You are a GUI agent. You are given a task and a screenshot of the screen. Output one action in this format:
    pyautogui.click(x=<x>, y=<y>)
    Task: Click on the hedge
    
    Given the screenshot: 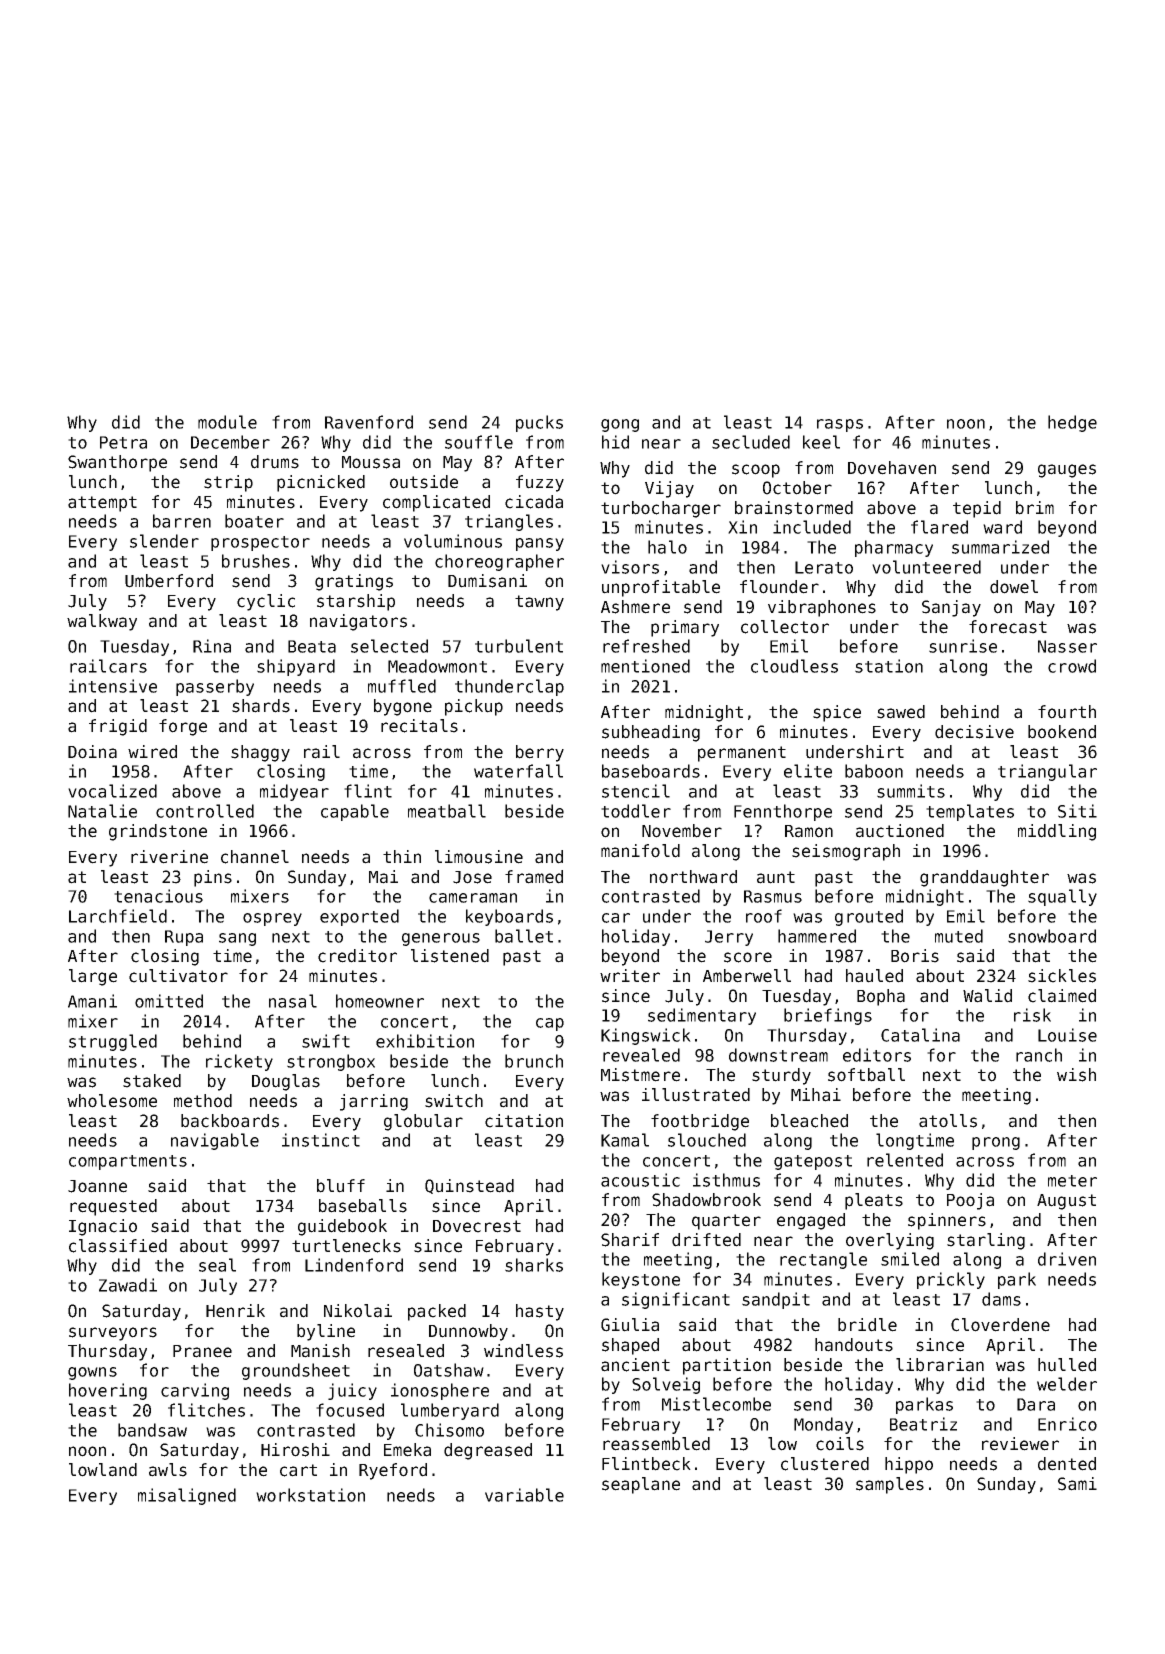 What is the action you would take?
    pyautogui.click(x=1072, y=423)
